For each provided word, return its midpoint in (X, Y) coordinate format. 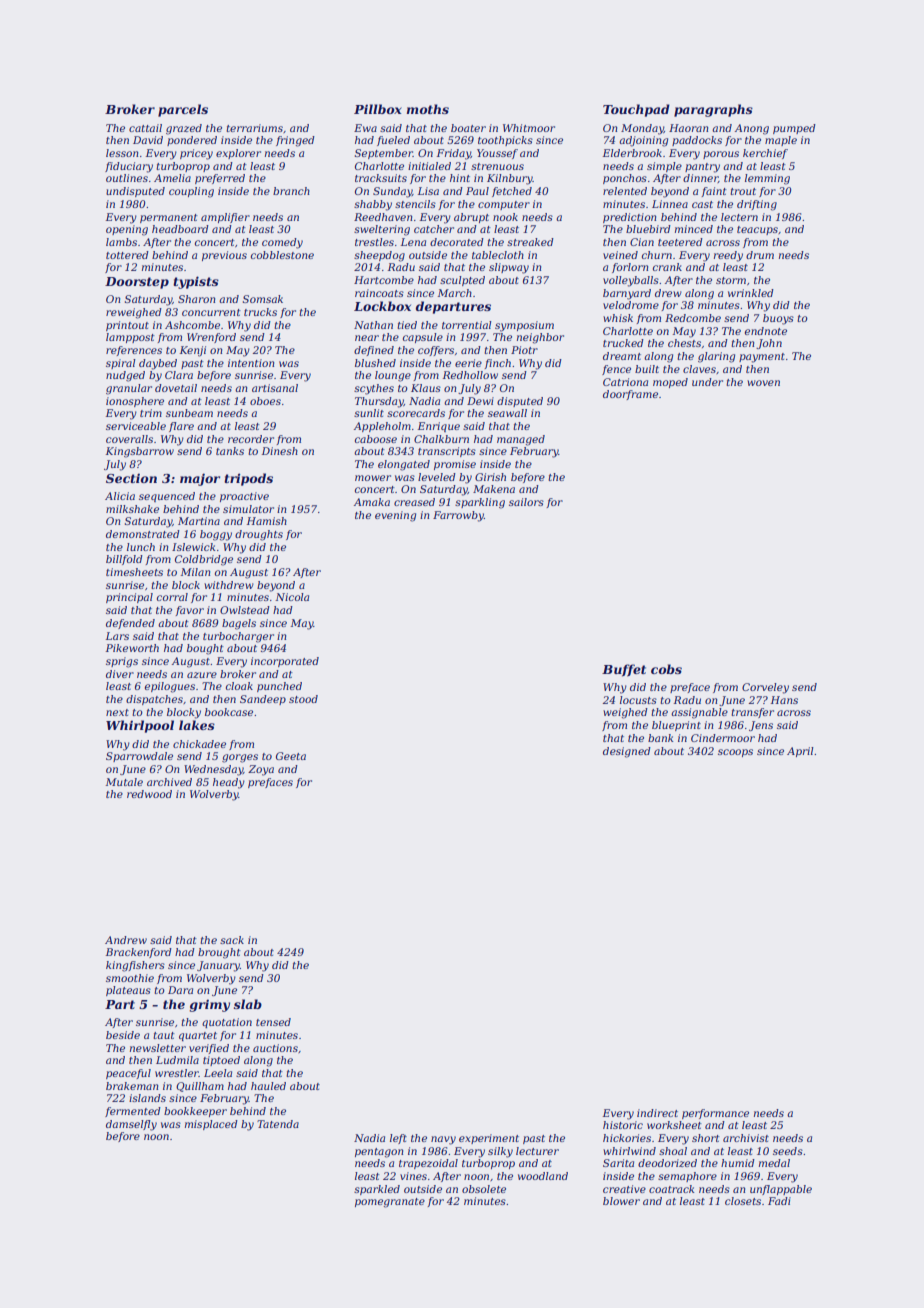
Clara (179, 375)
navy (443, 1140)
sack (232, 940)
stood (303, 699)
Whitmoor (529, 128)
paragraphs (713, 110)
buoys (778, 319)
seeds (788, 1151)
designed (627, 752)
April (800, 752)
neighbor (540, 338)
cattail (145, 128)
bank (661, 738)
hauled (268, 1086)
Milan (196, 572)
